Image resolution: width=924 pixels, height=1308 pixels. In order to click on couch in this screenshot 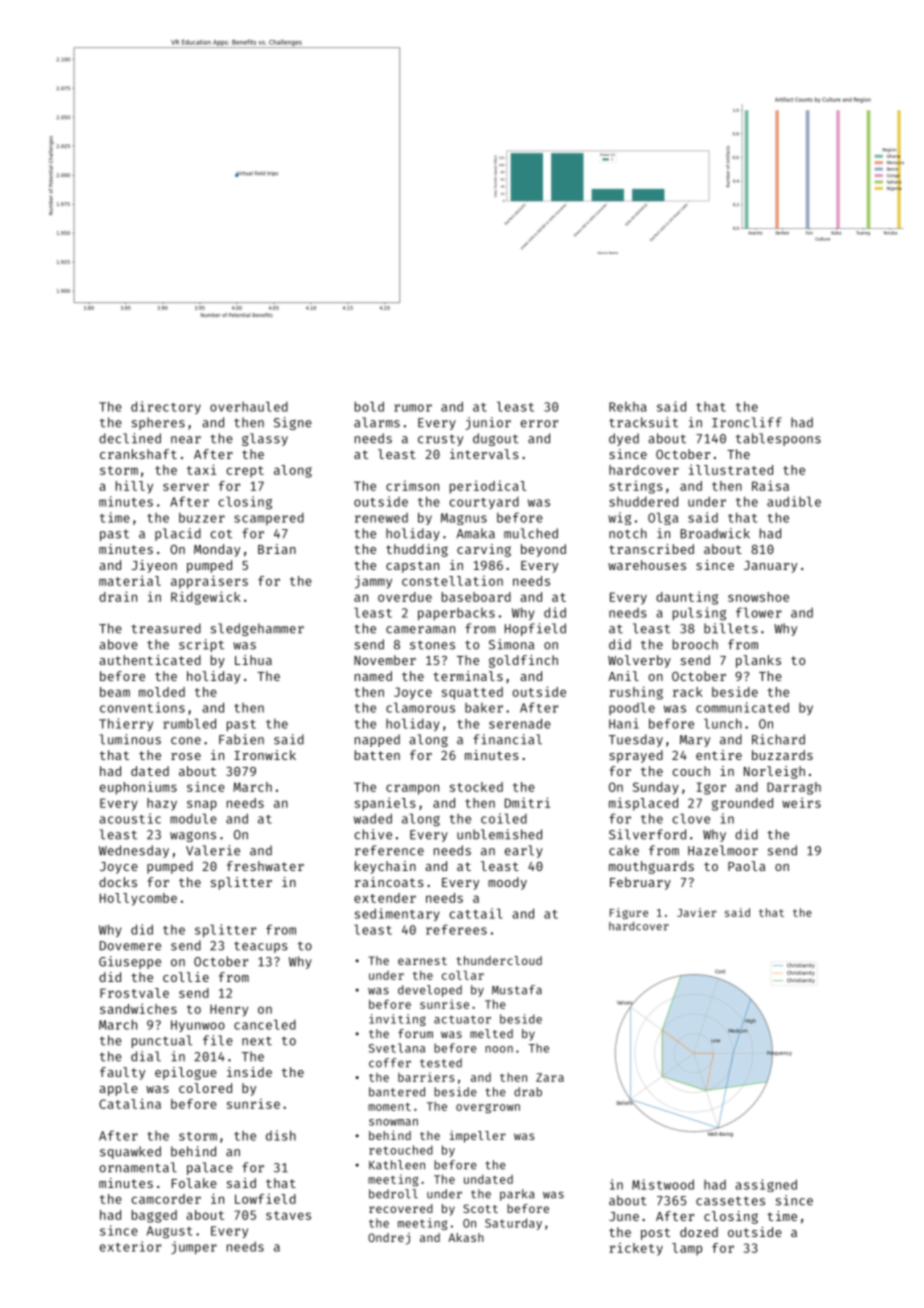, I will do `click(691, 771)`.
